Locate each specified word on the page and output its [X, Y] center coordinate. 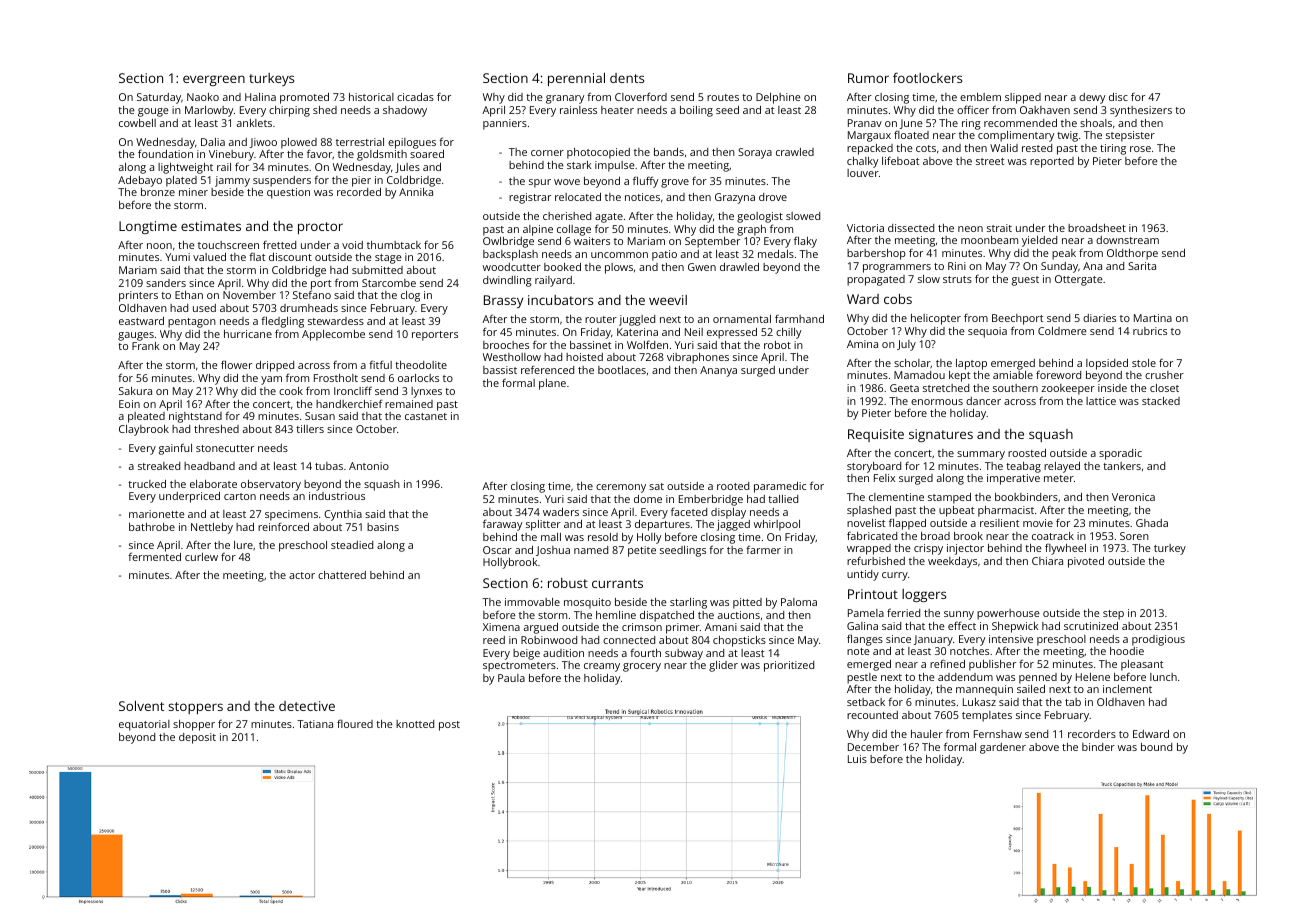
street [990, 161]
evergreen [214, 80]
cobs [898, 299]
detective [307, 706]
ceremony [621, 488]
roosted [1027, 453]
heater [617, 110]
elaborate [213, 484]
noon [159, 246]
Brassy [503, 301]
